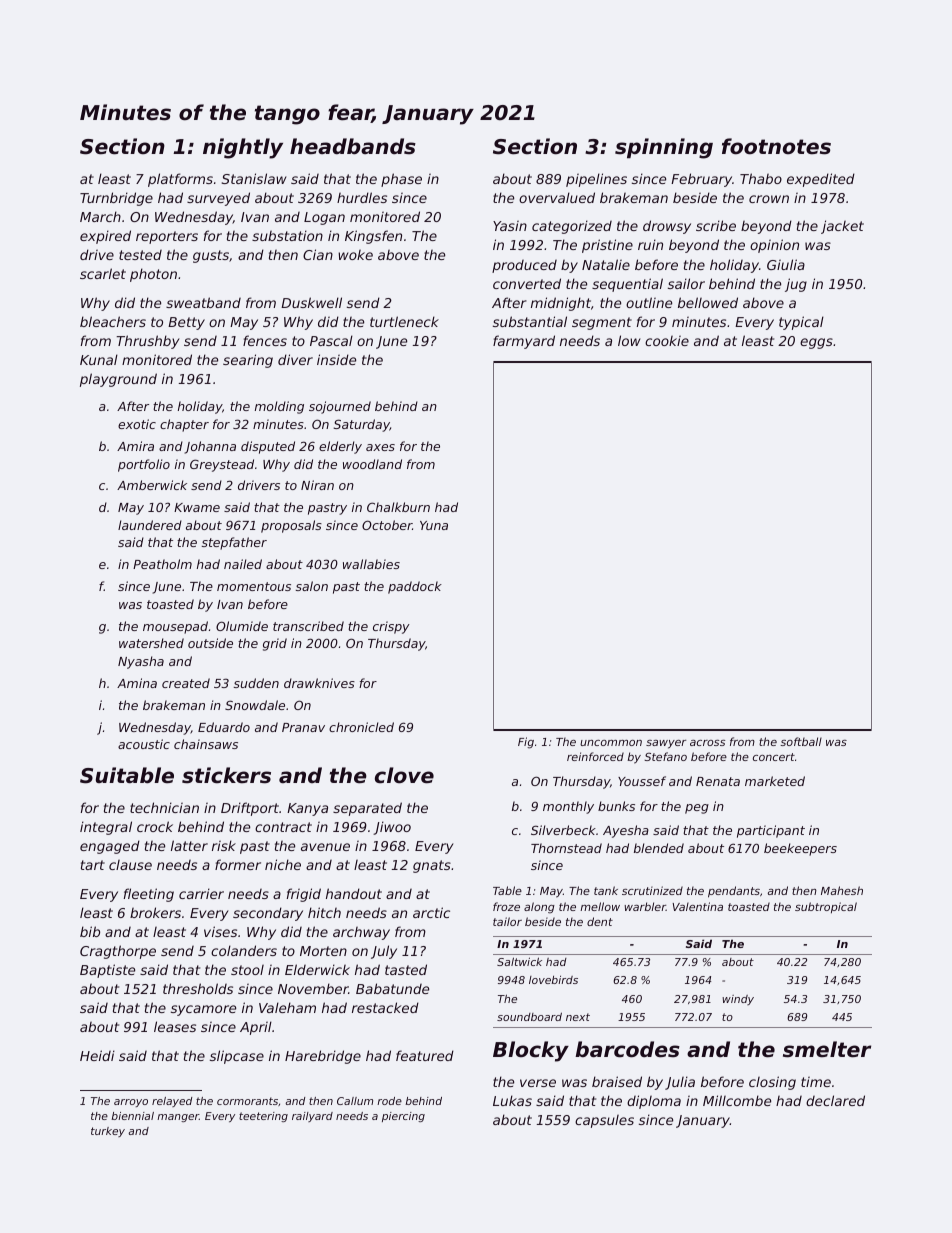 This screenshot has height=1233, width=952. What do you see at coordinates (826, 907) in the screenshot?
I see `subtropical` at bounding box center [826, 907].
